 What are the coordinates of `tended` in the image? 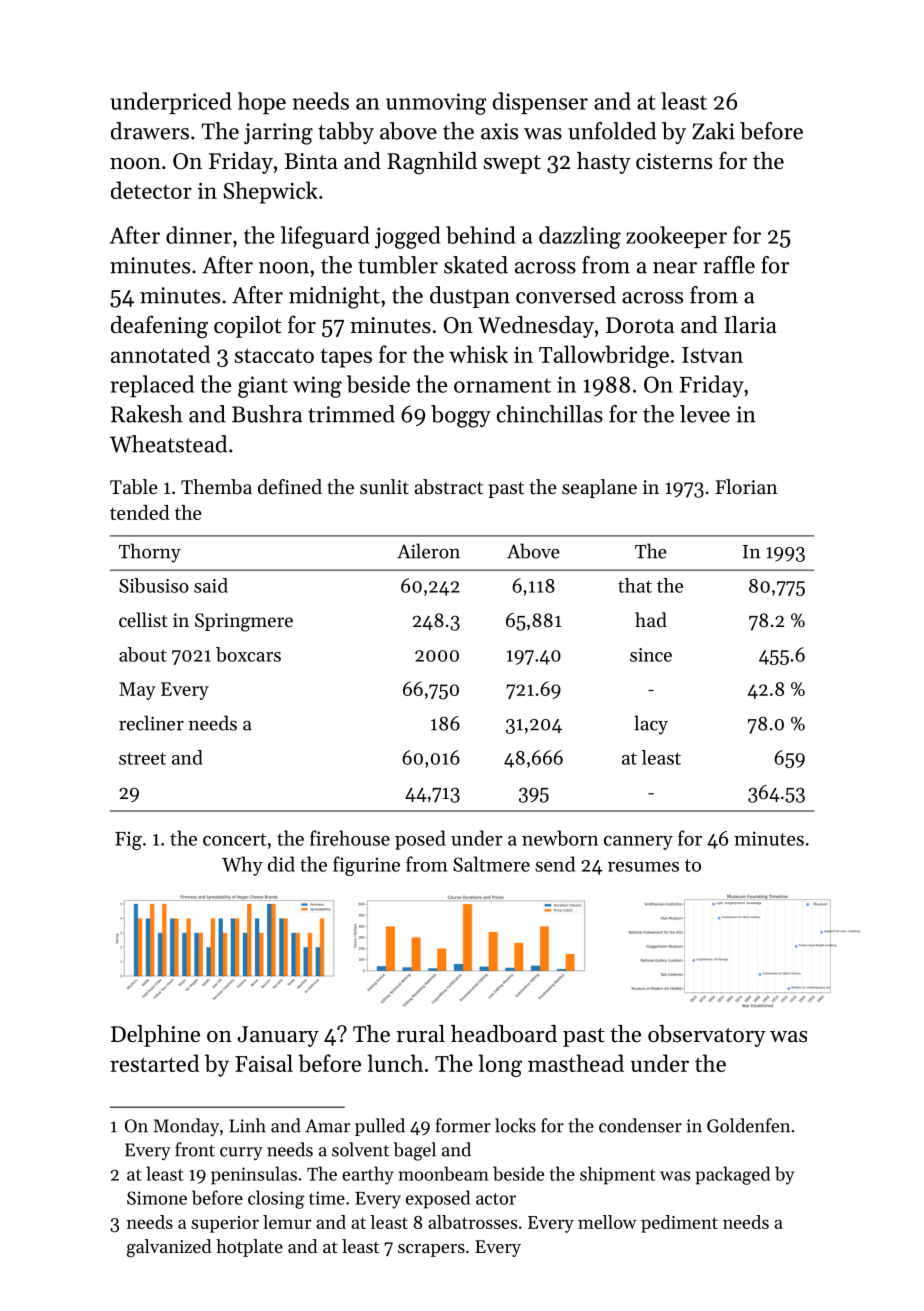 It's located at (140, 512).
